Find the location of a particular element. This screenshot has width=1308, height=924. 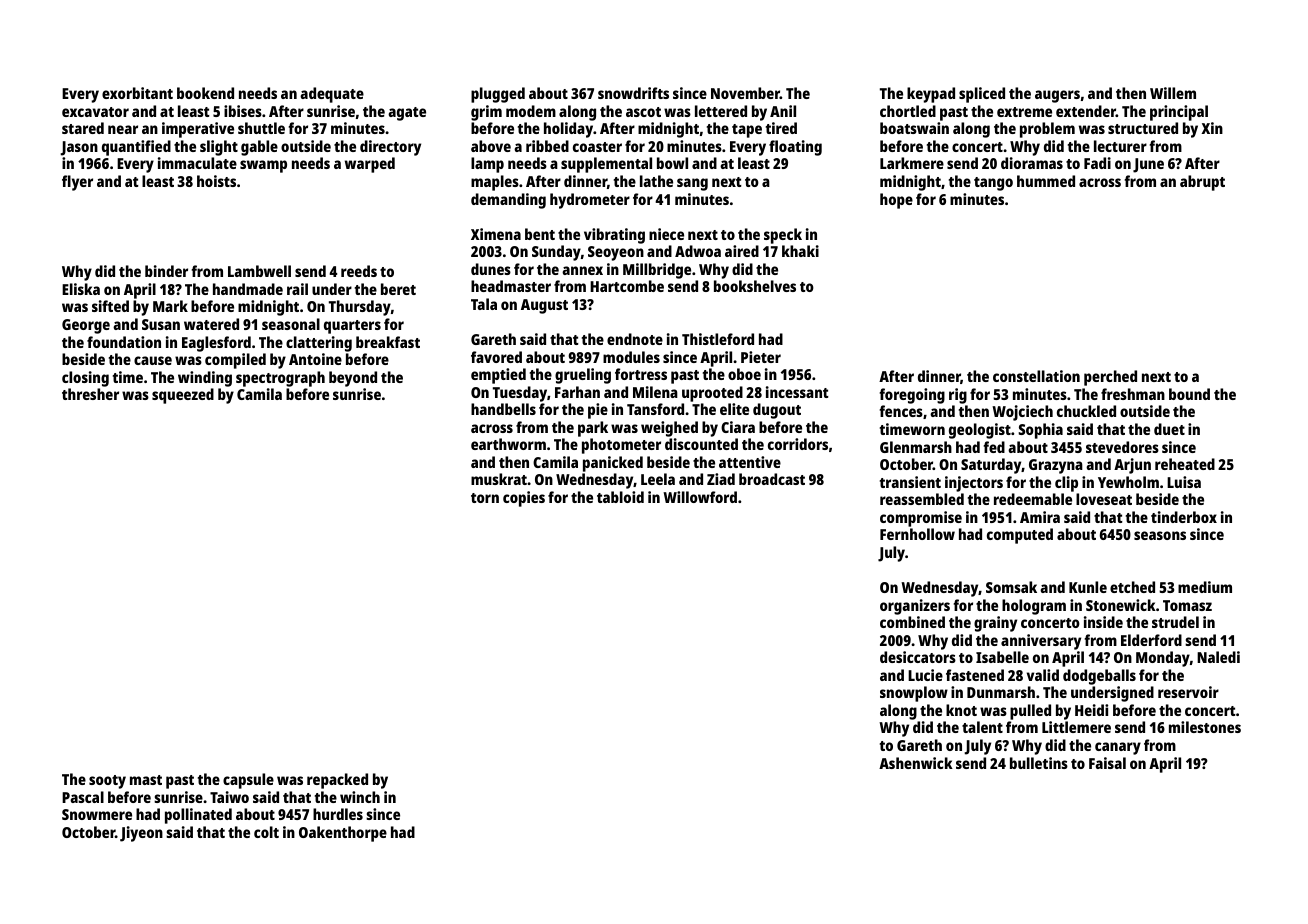

perched is located at coordinates (1110, 378).
